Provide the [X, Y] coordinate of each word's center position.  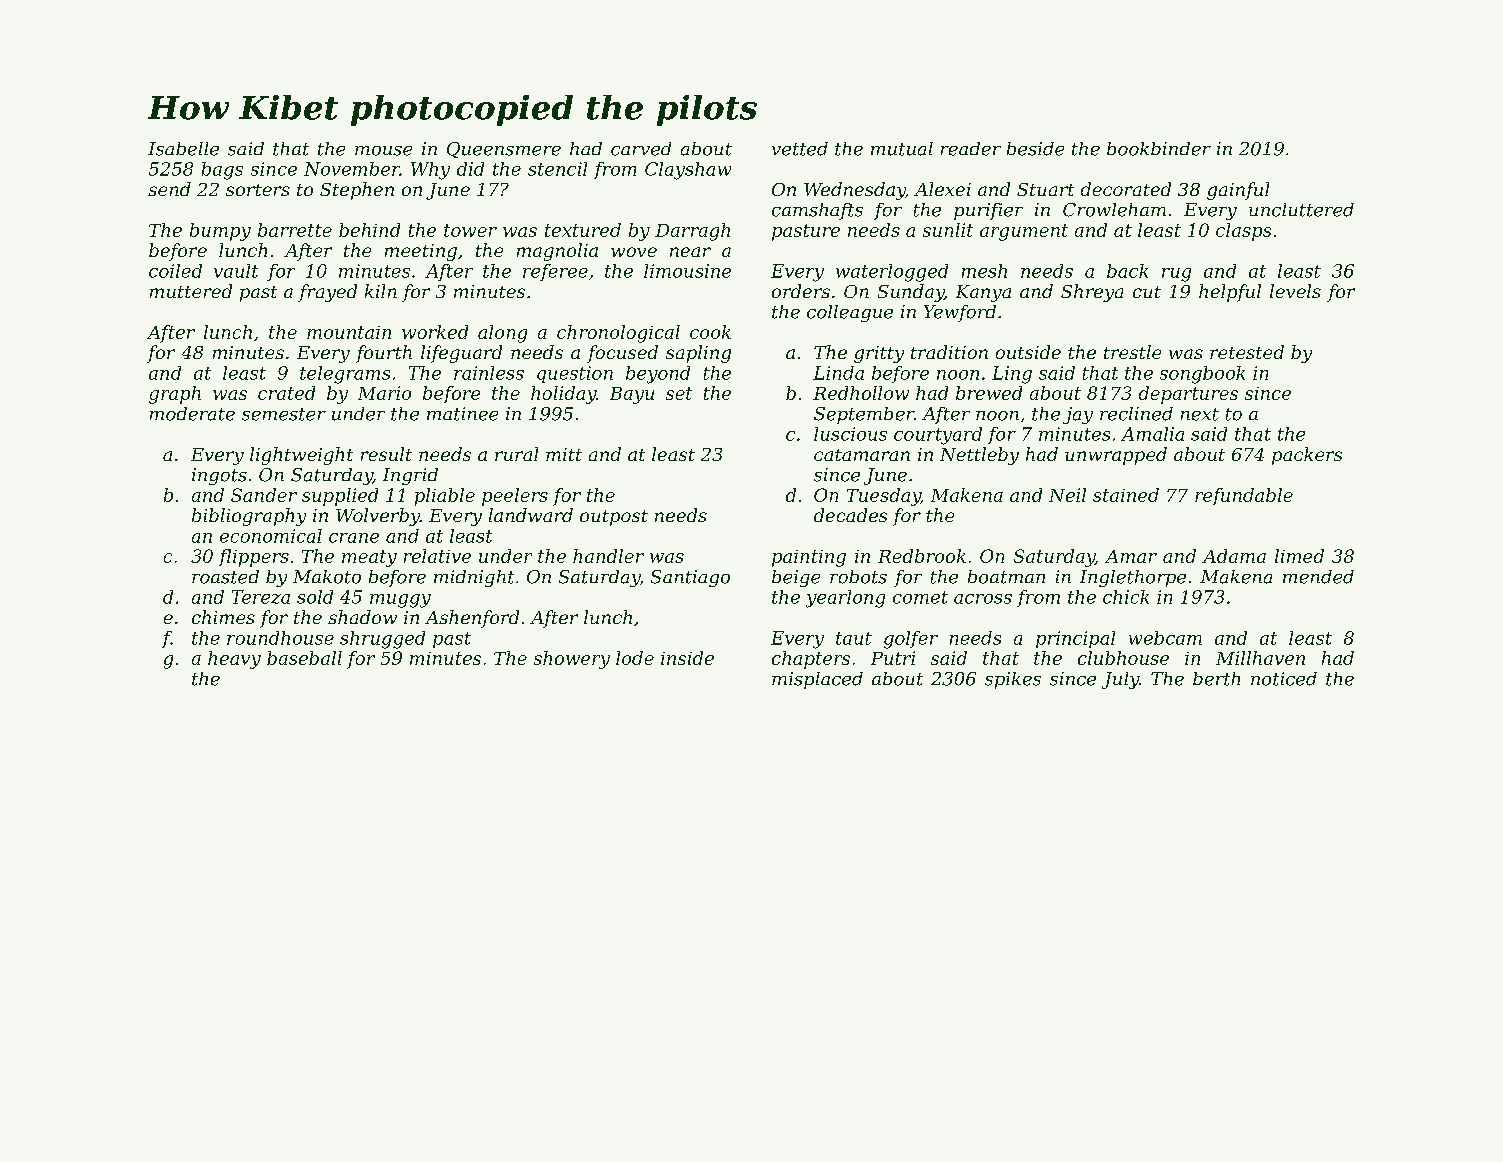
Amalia [1152, 434]
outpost [614, 518]
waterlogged [892, 273]
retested [1247, 352]
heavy [234, 660]
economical [271, 536]
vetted [800, 149]
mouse [383, 151]
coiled [175, 271]
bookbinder [1159, 149]
